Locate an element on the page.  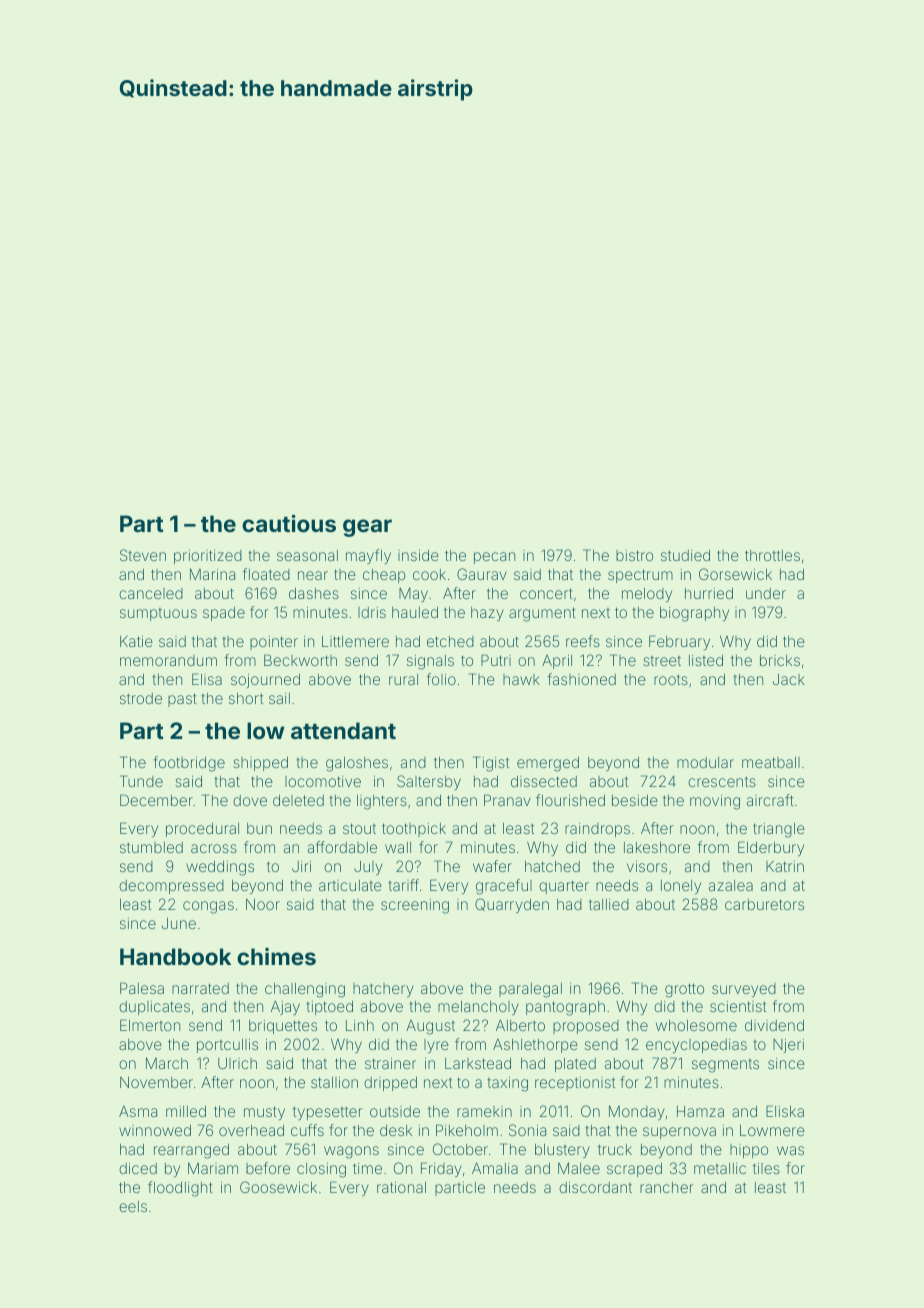
throttles is located at coordinates (772, 555).
